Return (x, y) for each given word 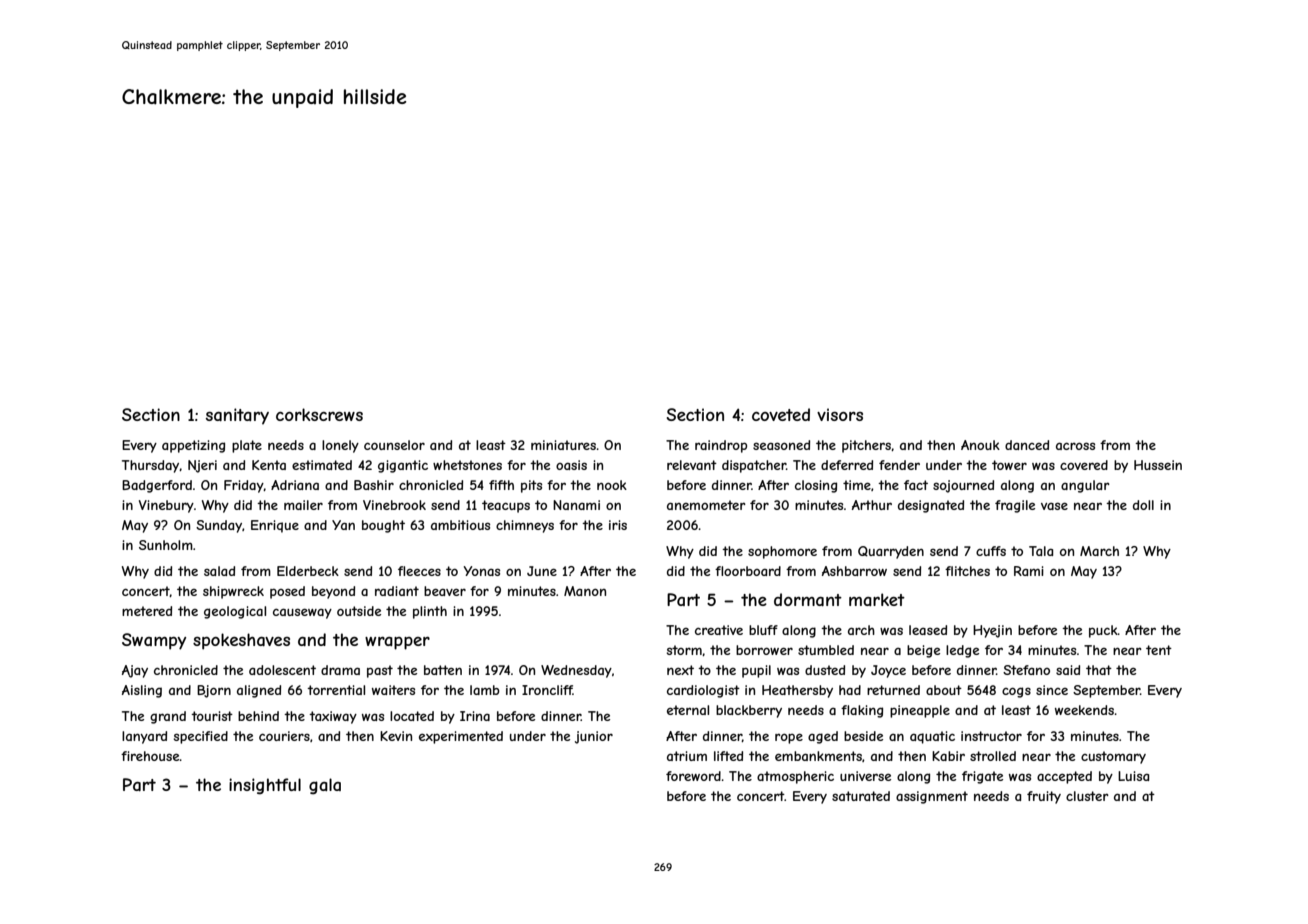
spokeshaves (241, 641)
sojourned (963, 486)
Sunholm (166, 545)
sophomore (782, 552)
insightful (265, 786)
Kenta (269, 465)
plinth (430, 612)
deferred (847, 465)
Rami (1029, 571)
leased (928, 630)
